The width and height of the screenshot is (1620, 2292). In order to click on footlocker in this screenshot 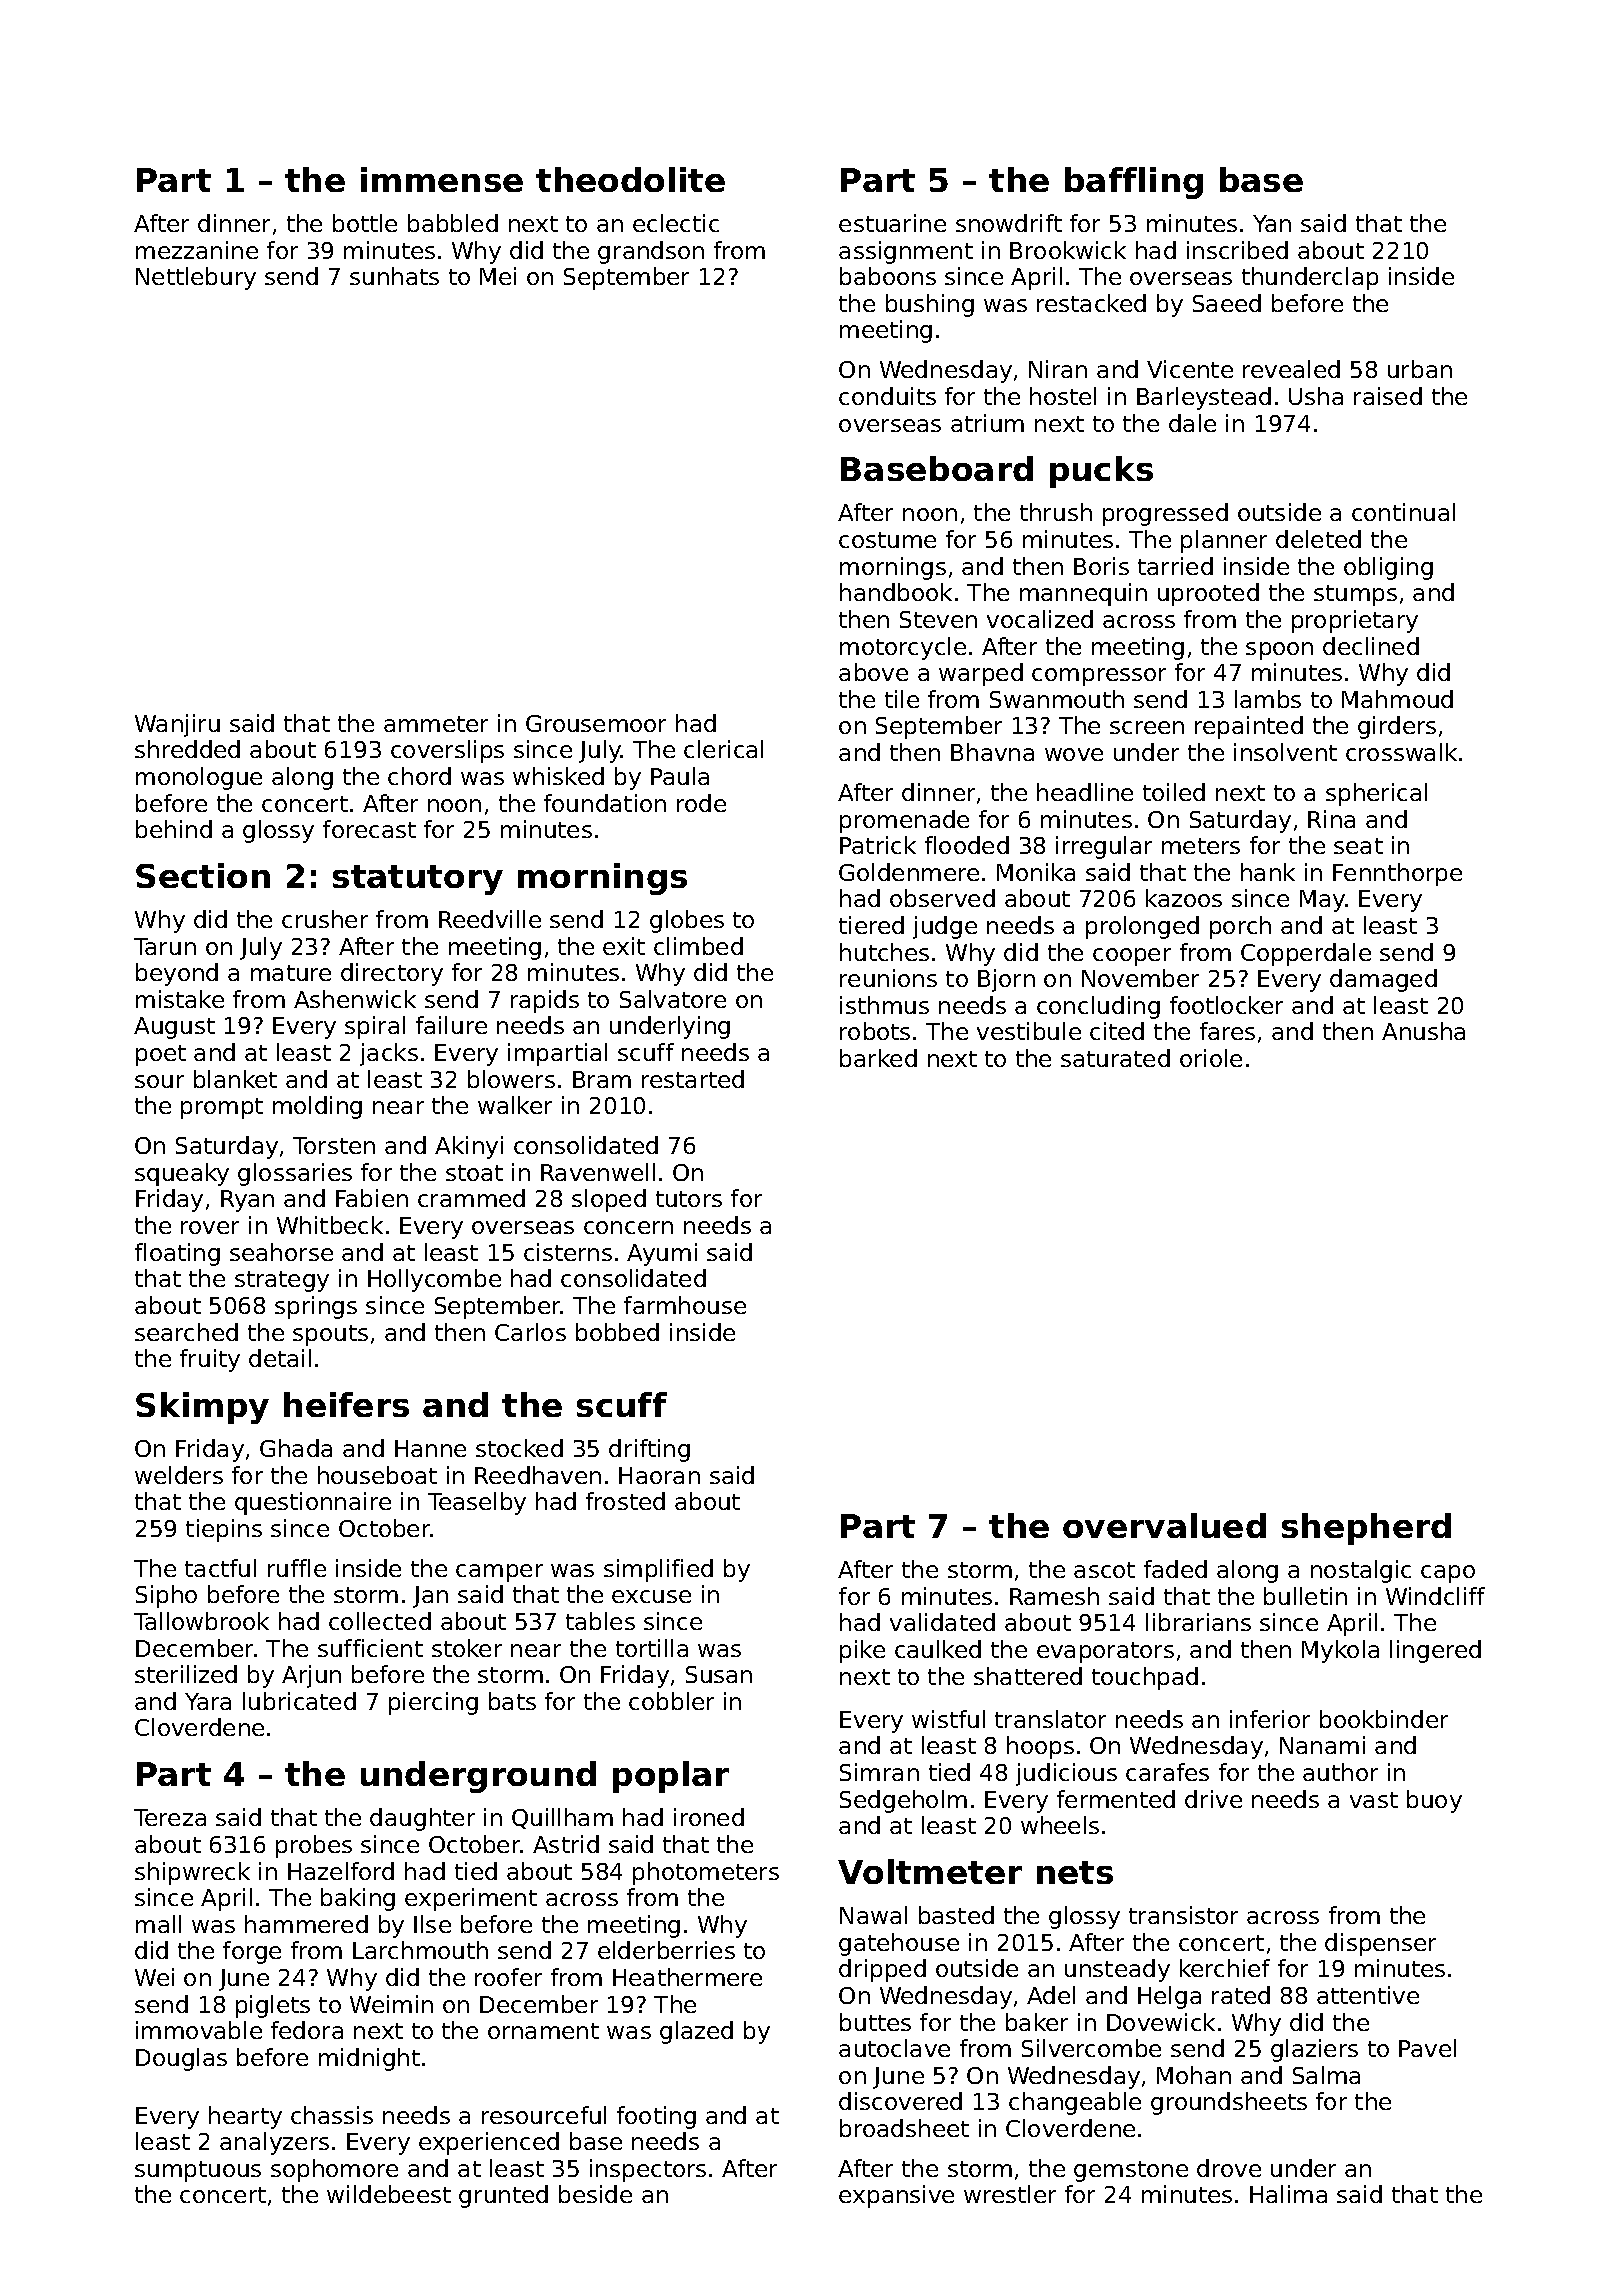, I will do `click(1226, 1005)`.
